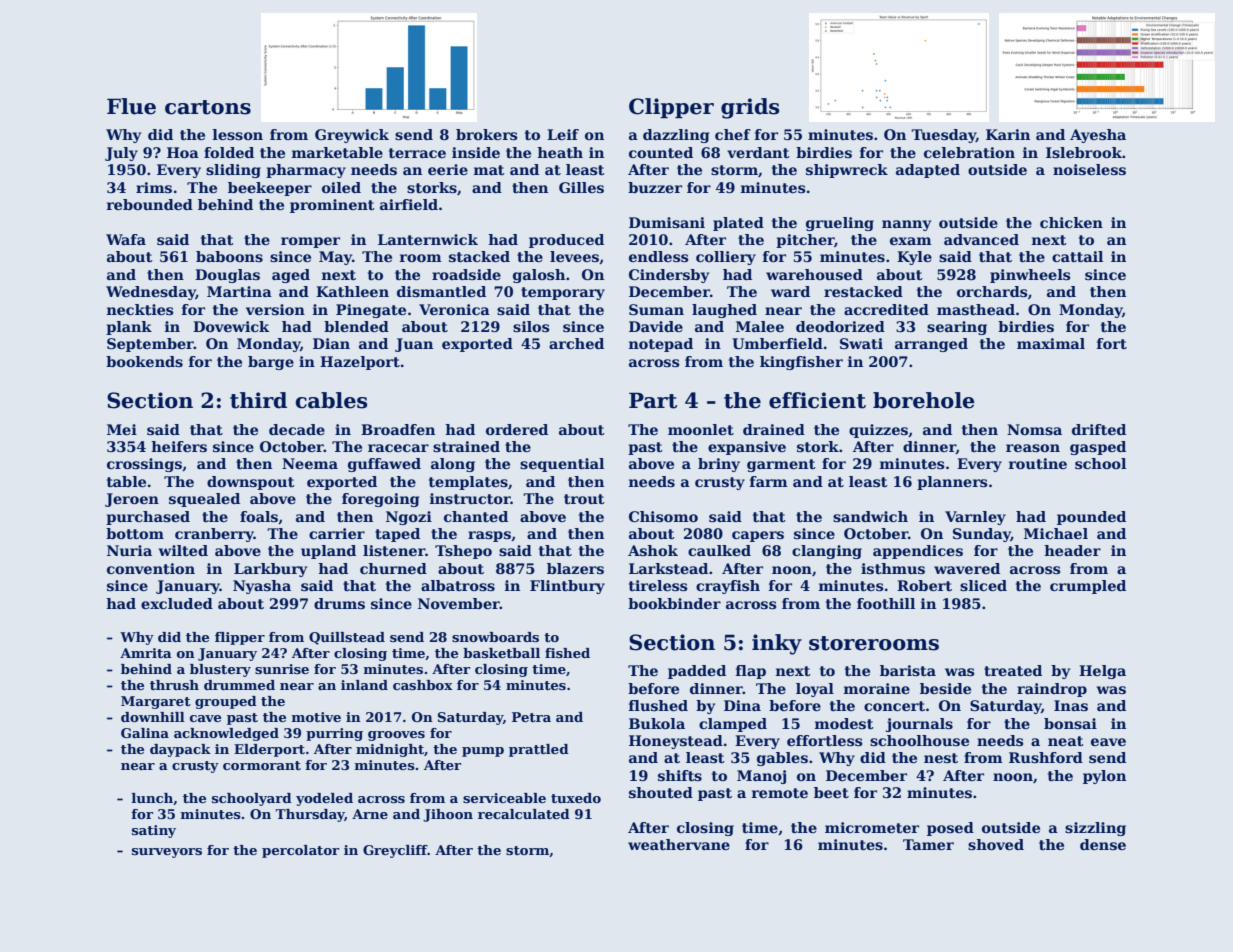 This screenshot has width=1233, height=952. What do you see at coordinates (146, 653) in the screenshot?
I see `Amrita` at bounding box center [146, 653].
